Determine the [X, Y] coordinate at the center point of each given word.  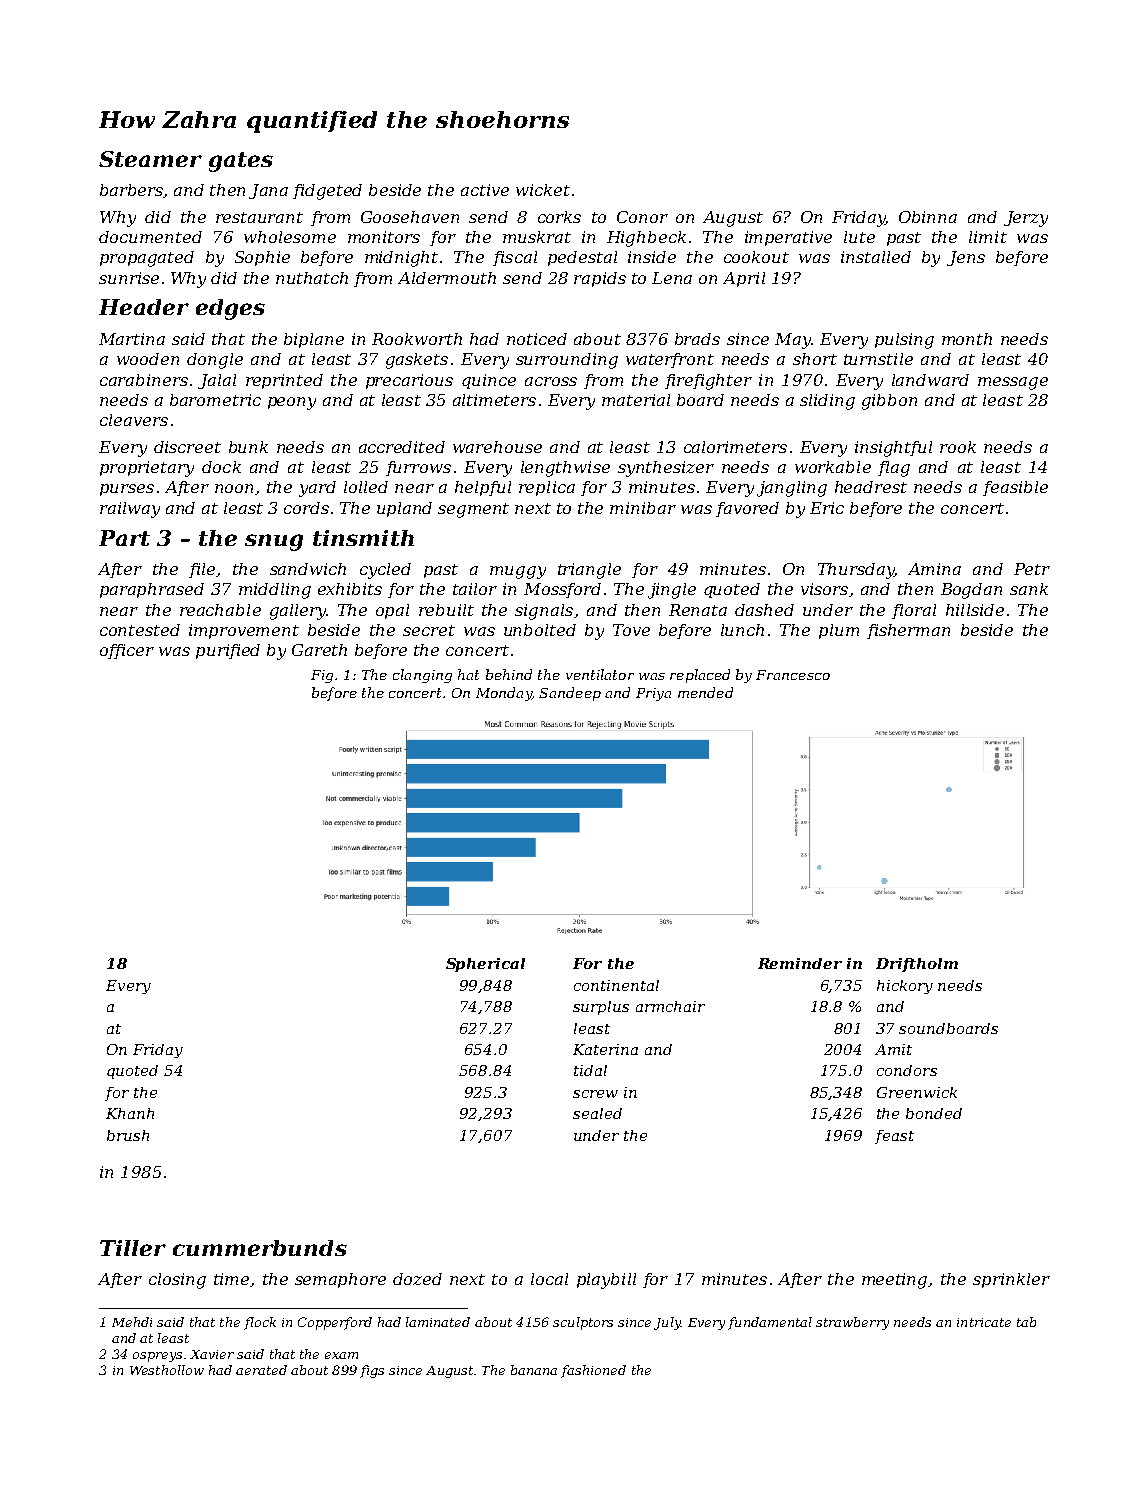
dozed [417, 1279]
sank [1029, 589]
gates [241, 162]
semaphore [340, 1280]
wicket [543, 190]
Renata [698, 610]
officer [127, 651]
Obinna [928, 217]
